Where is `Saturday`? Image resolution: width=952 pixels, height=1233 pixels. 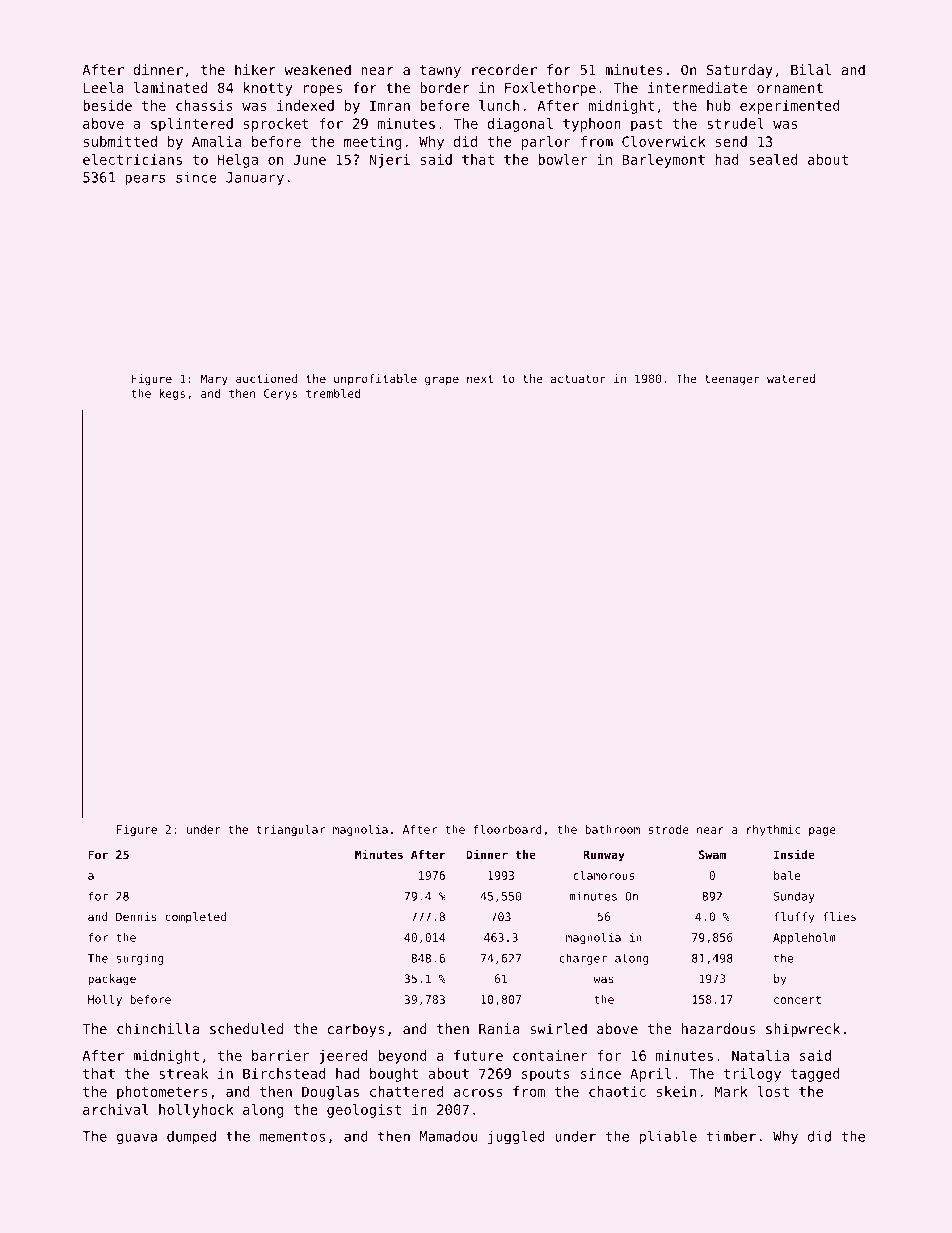 Saturday is located at coordinates (740, 71).
